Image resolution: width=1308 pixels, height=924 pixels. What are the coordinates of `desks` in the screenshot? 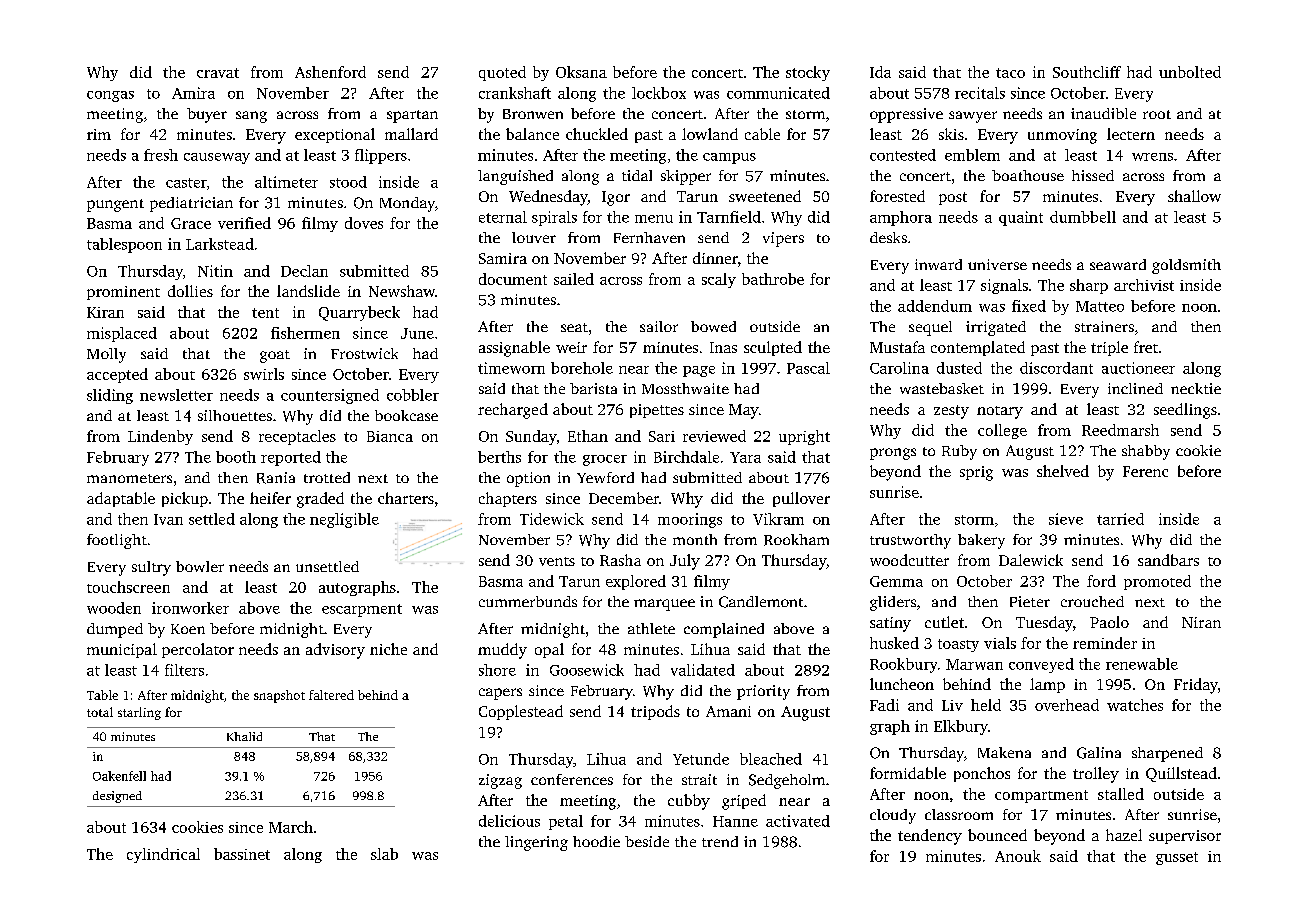 It's located at (888, 237).
